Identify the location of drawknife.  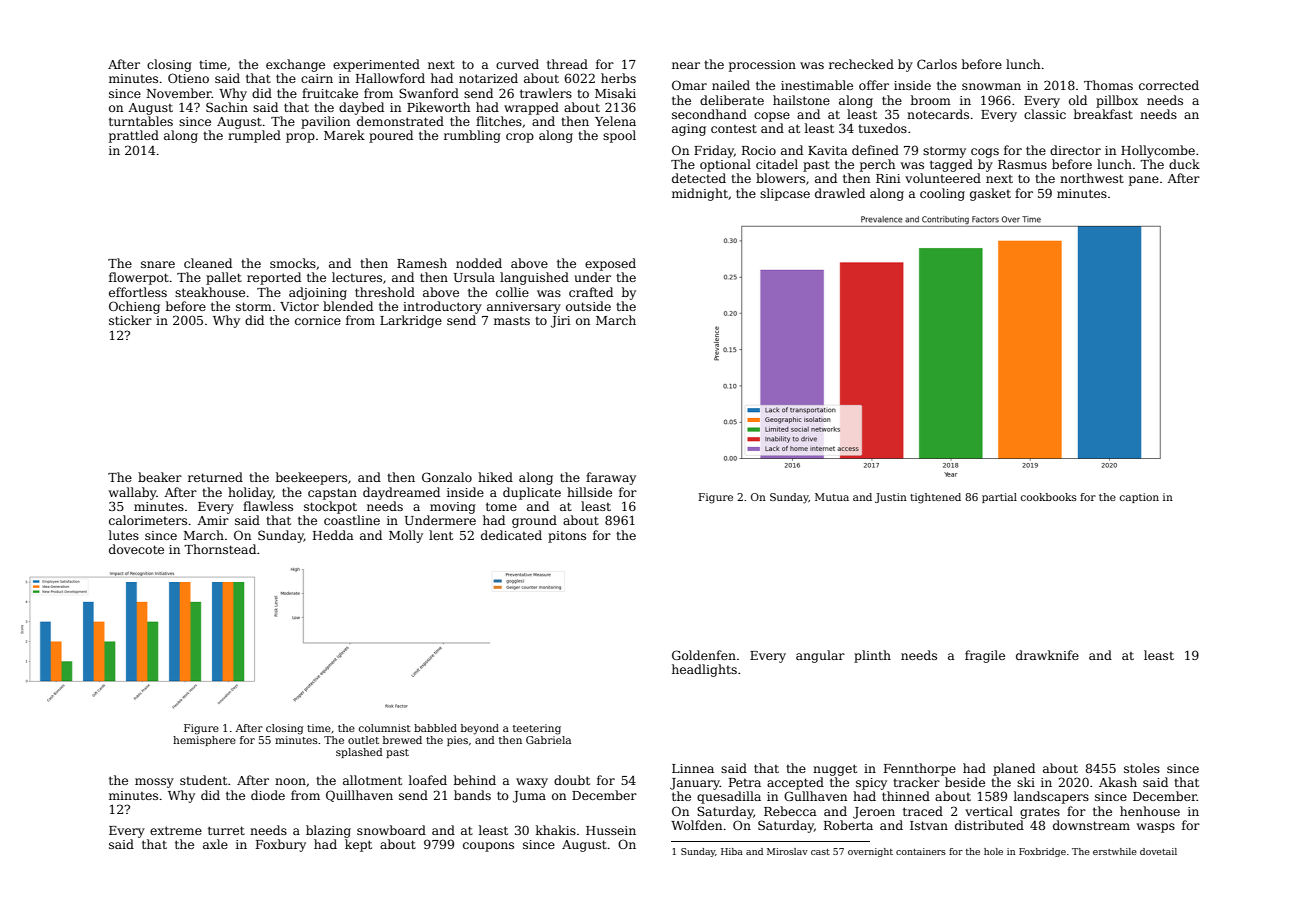
(1047, 655).
